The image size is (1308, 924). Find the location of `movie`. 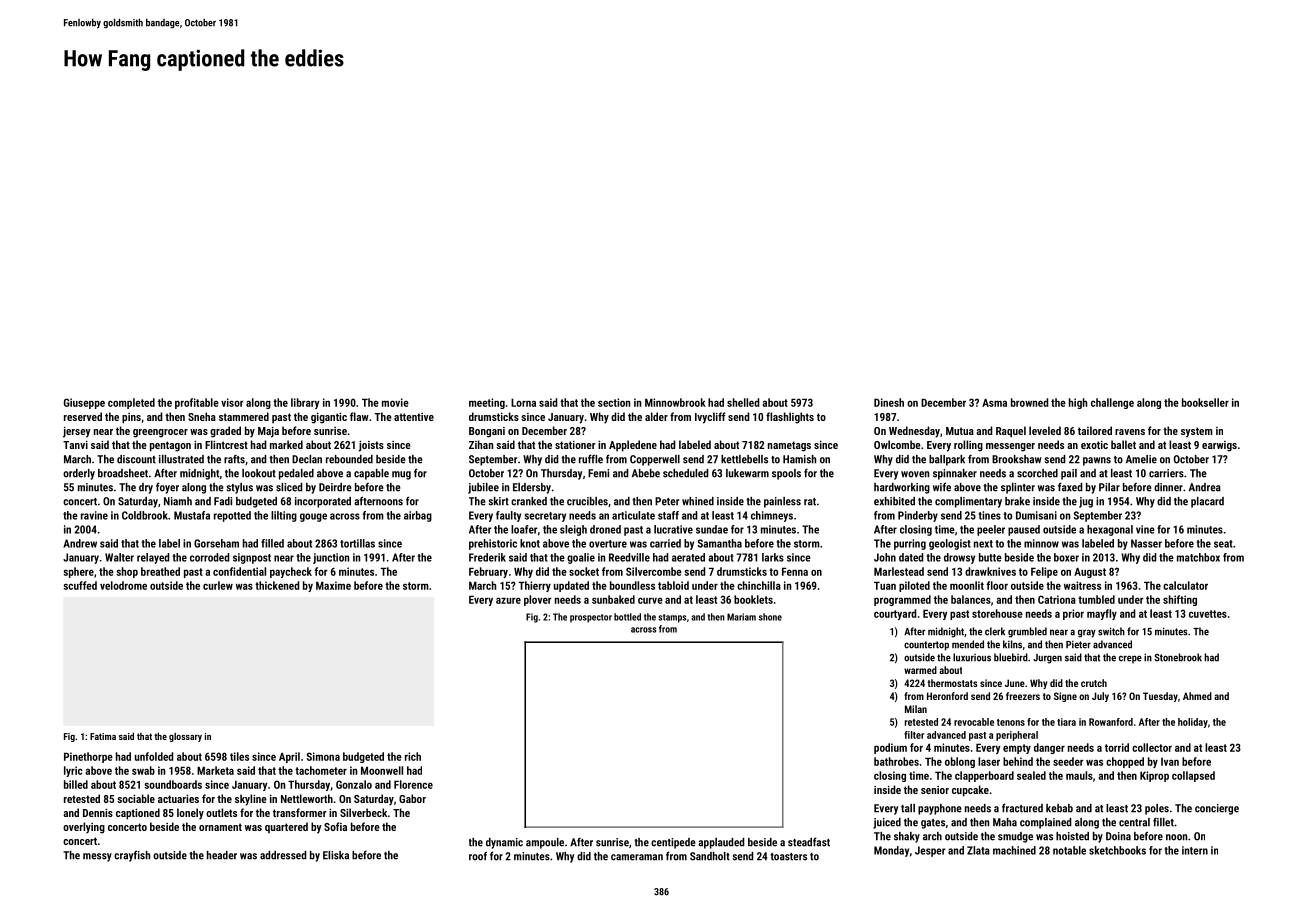

movie is located at coordinates (395, 402).
